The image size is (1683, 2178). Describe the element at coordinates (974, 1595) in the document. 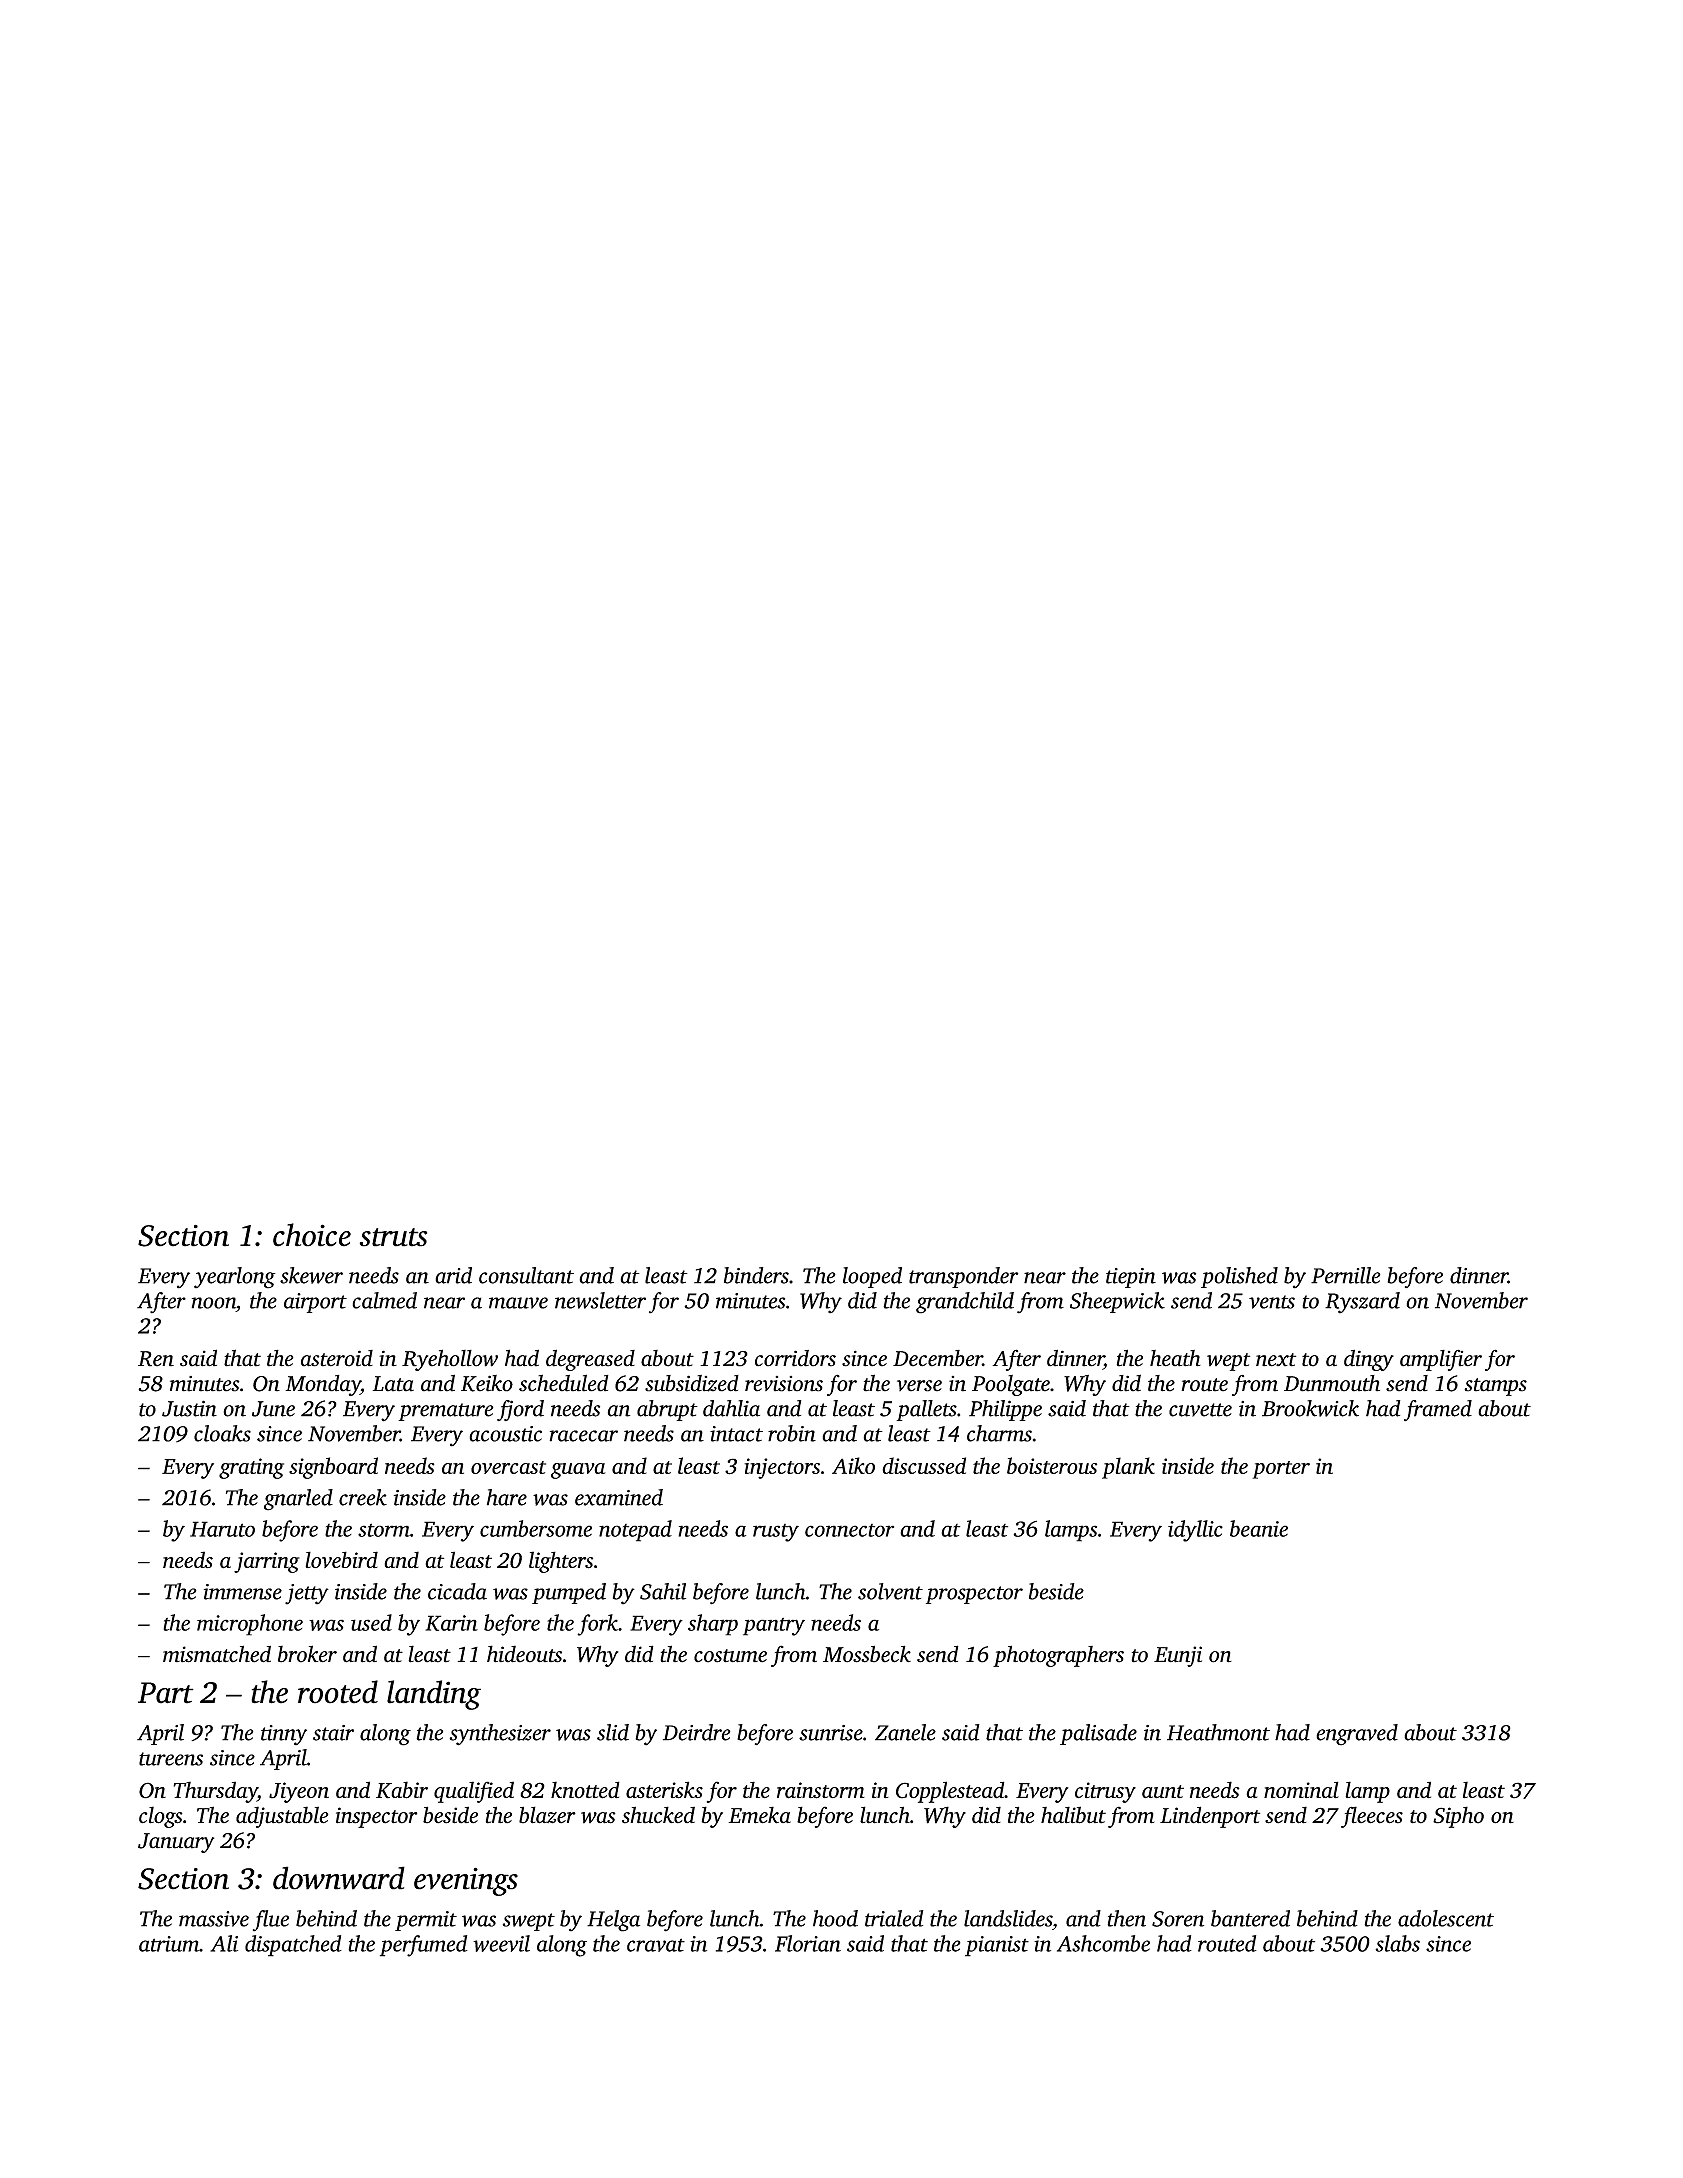

I see `prospector` at that location.
